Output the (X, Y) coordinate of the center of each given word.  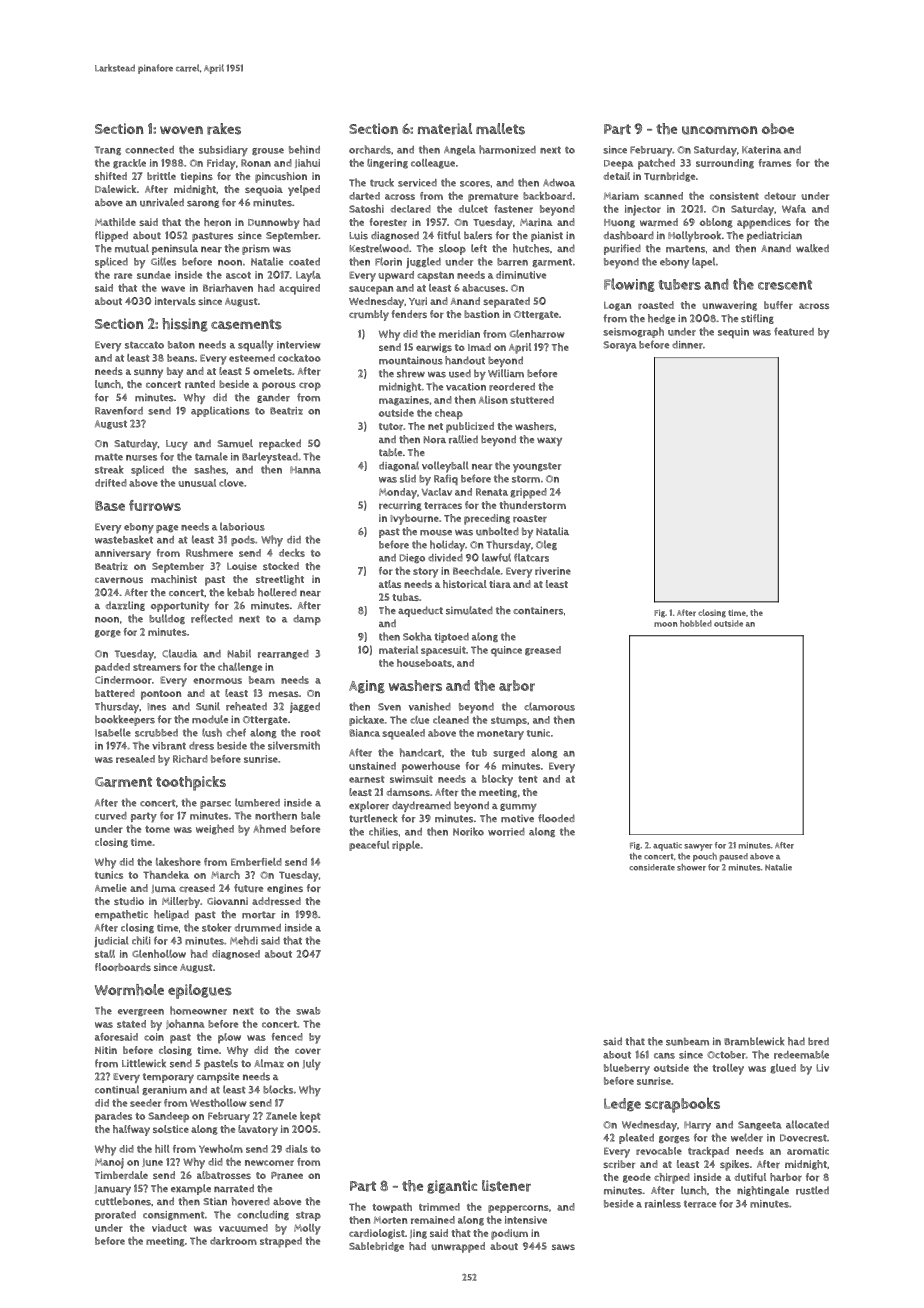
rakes (224, 129)
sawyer (698, 847)
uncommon (720, 130)
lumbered (257, 802)
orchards (370, 149)
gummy (518, 807)
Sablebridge (376, 1247)
